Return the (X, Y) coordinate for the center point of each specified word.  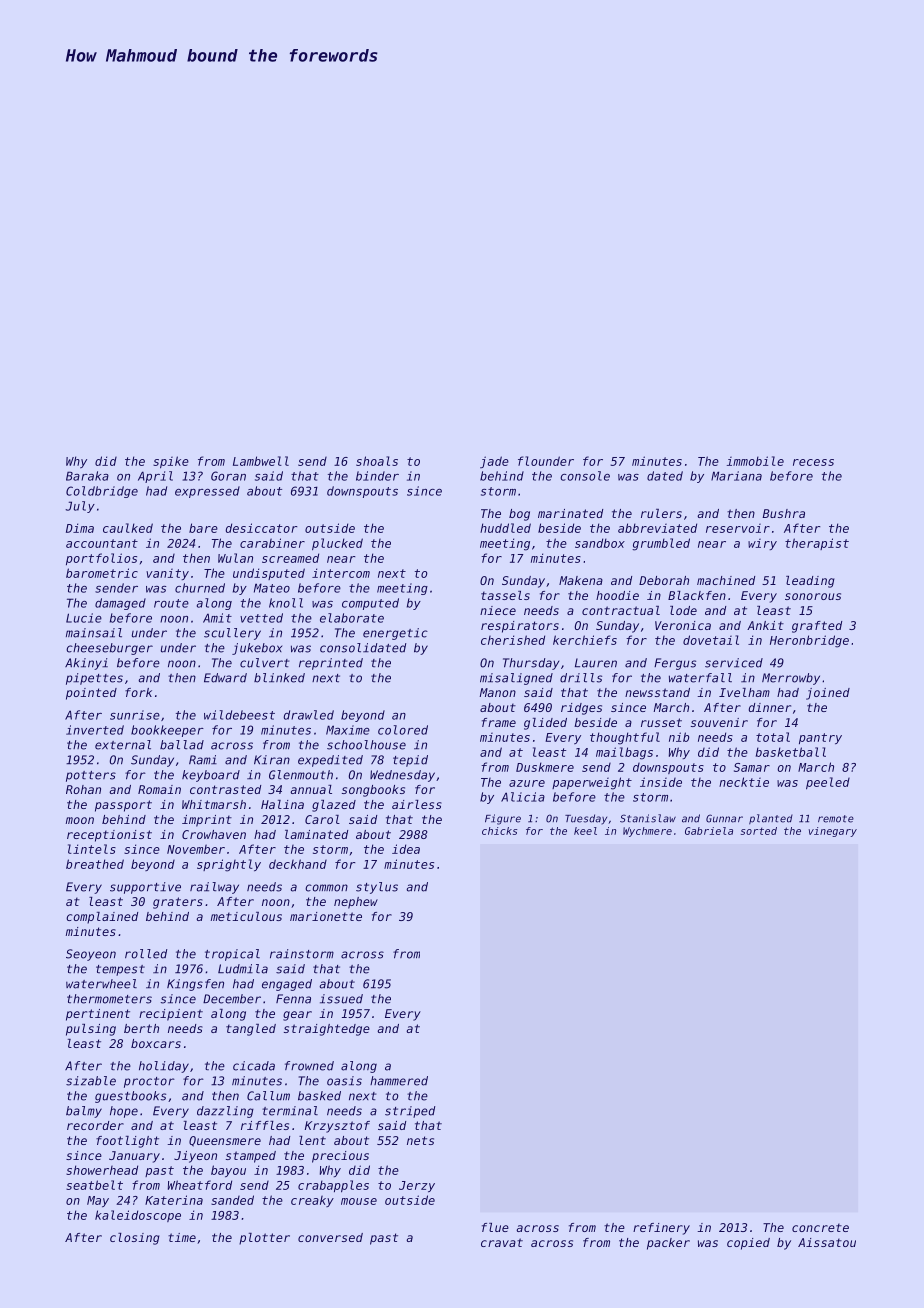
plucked (337, 544)
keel (585, 831)
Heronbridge (809, 641)
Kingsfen (195, 985)
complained (102, 918)
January (134, 1157)
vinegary (833, 832)
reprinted (331, 664)
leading (810, 582)
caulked (128, 528)
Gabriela (709, 831)
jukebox (257, 649)
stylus (377, 888)
